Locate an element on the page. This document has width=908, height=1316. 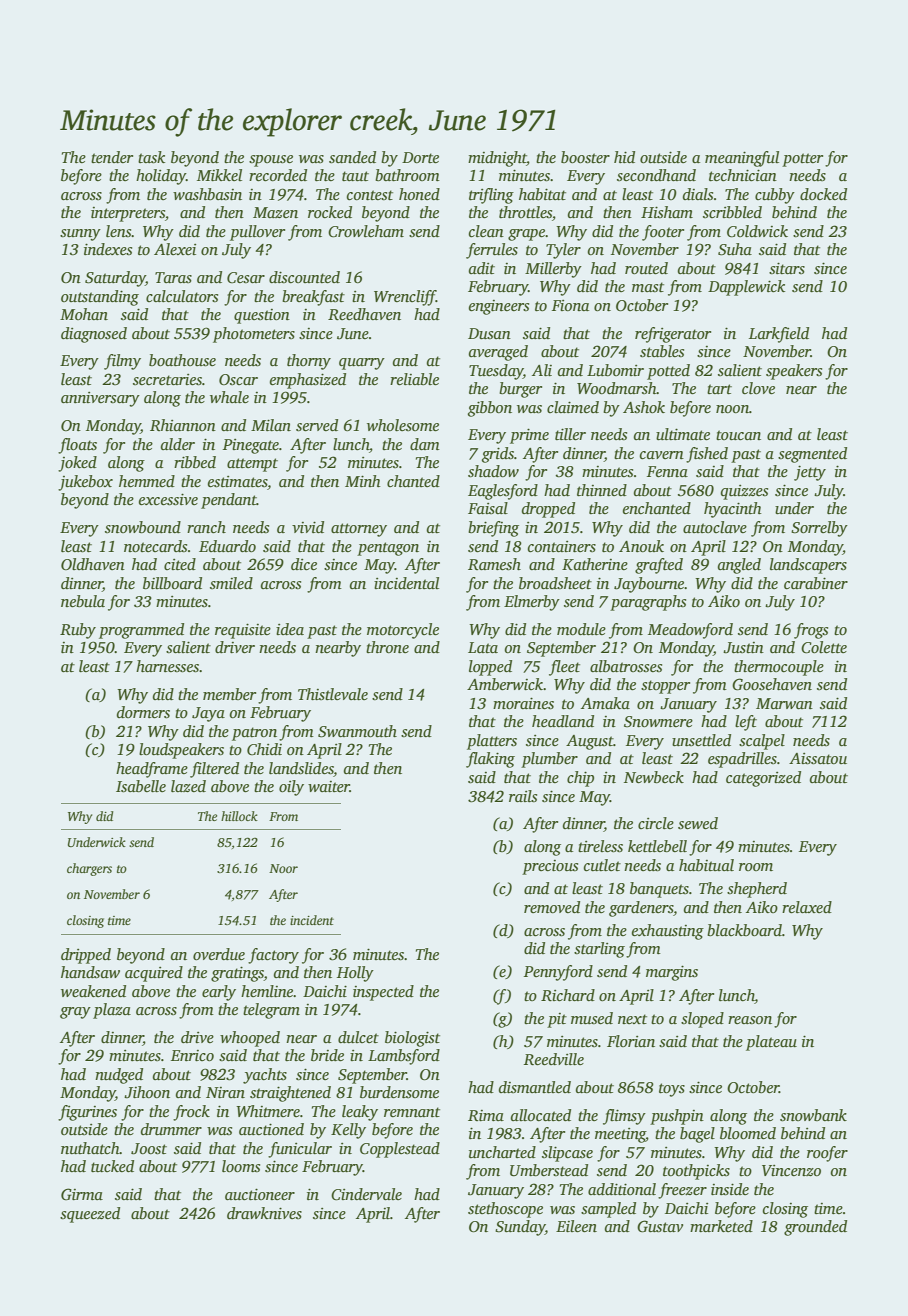
Faisal is located at coordinates (488, 508).
